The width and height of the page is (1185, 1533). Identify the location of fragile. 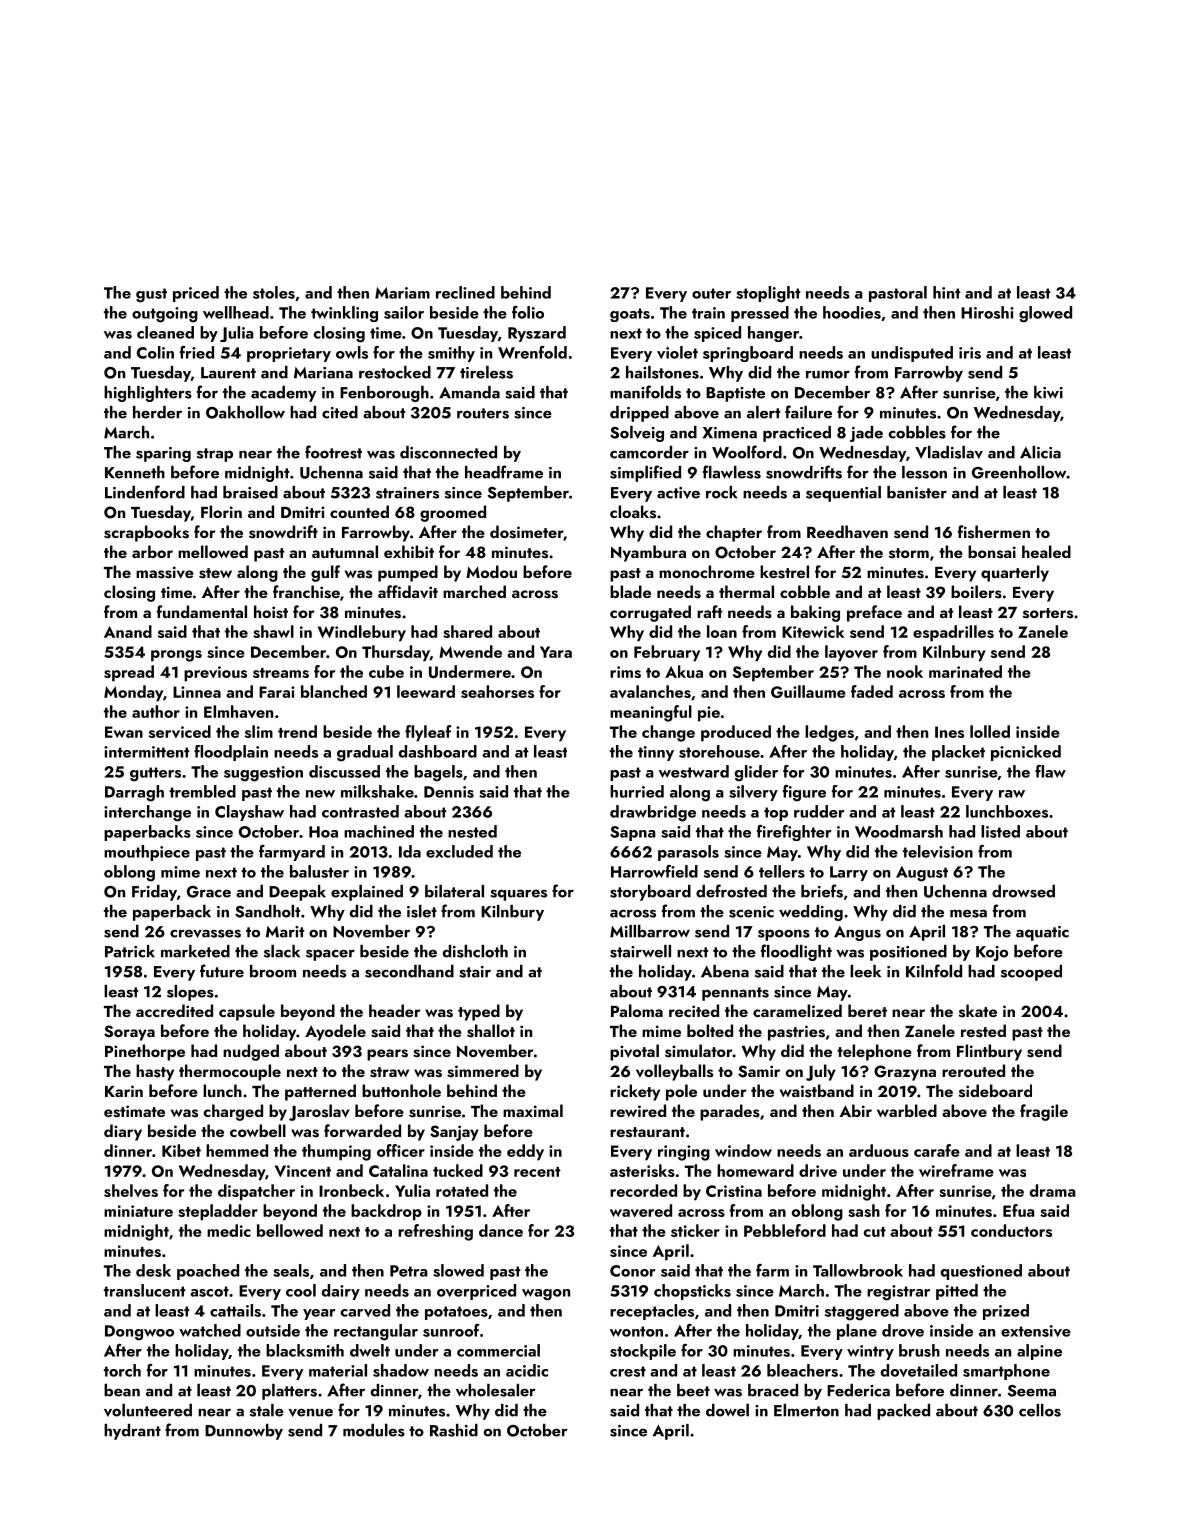
(1044, 1112).
